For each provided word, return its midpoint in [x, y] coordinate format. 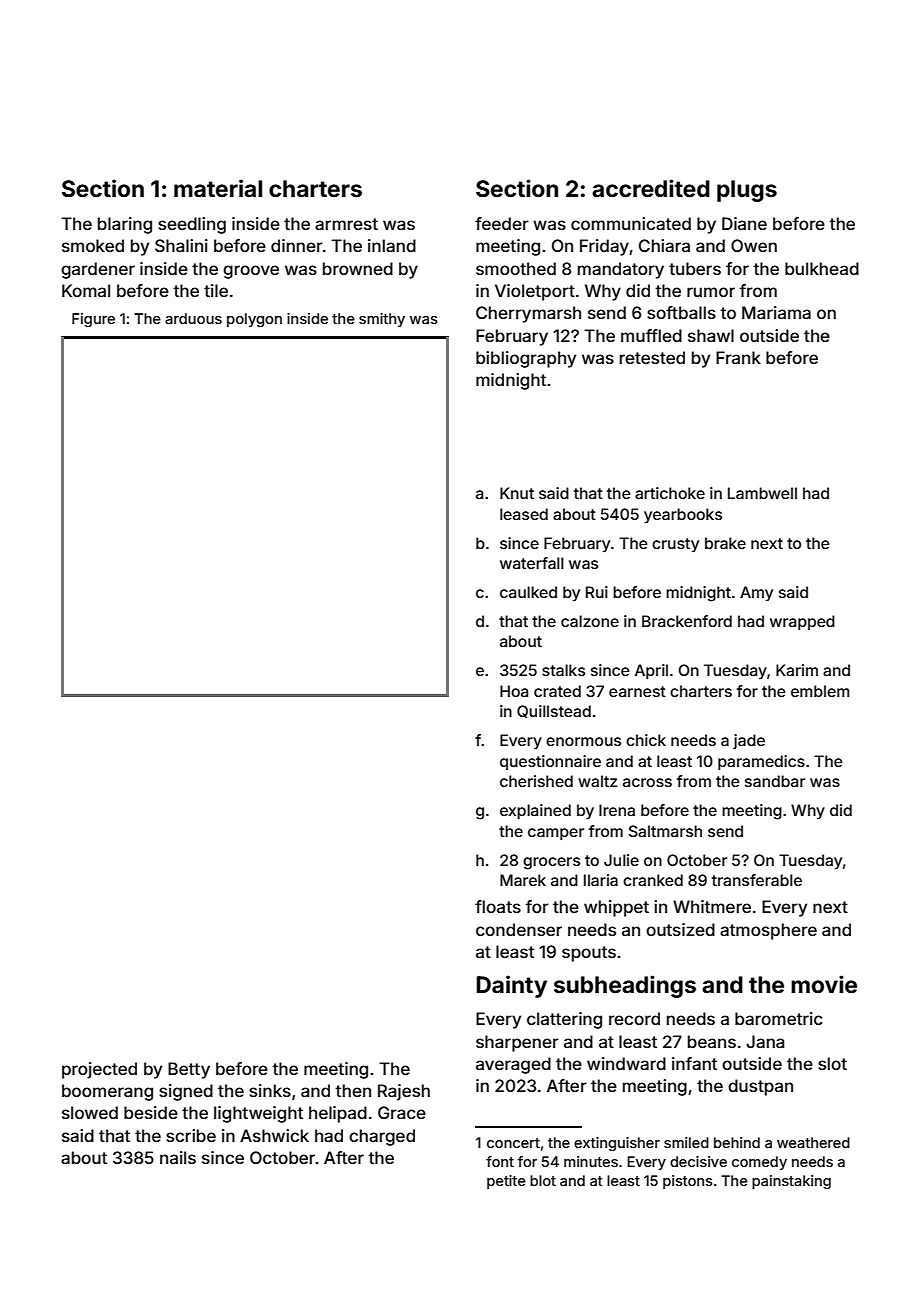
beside [151, 1112]
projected [99, 1070]
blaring [125, 225]
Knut [517, 493]
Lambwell [762, 493]
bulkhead [822, 268]
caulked [528, 592]
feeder [502, 223]
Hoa [514, 691]
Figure [93, 320]
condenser [519, 929]
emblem [820, 691]
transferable [757, 880]
